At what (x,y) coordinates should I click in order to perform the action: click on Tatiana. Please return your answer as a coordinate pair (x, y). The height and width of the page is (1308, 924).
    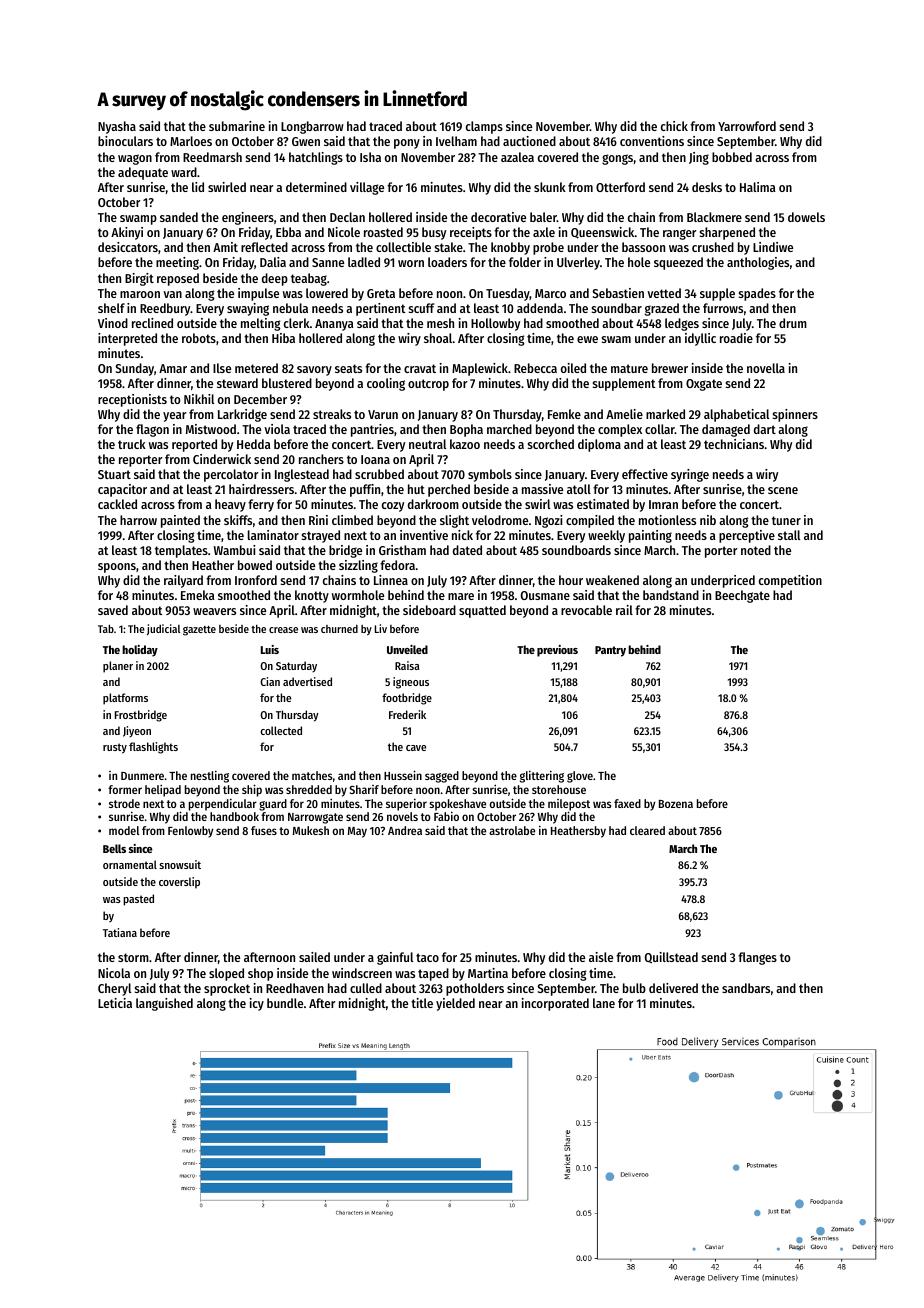
    Looking at the image, I should click on (120, 932).
